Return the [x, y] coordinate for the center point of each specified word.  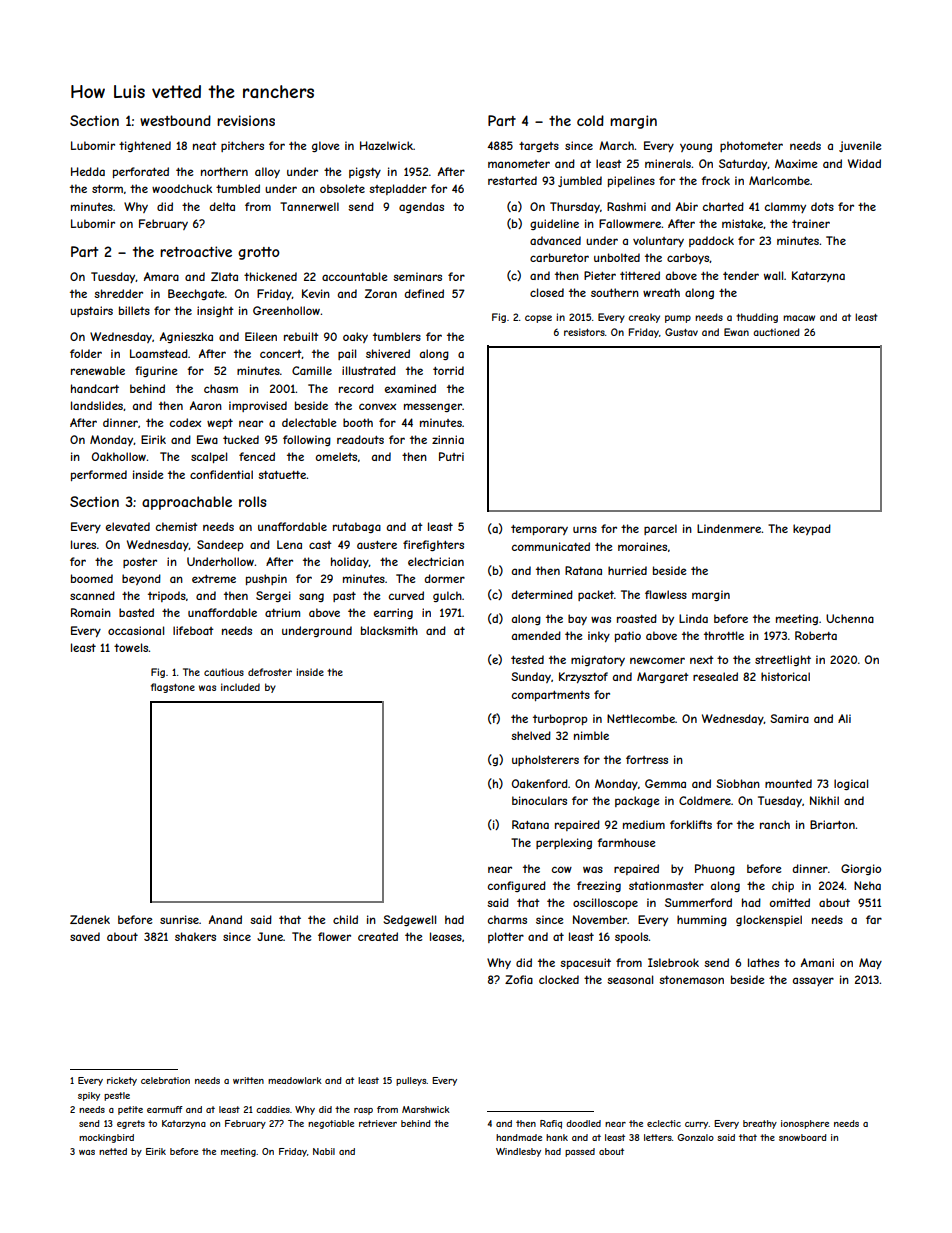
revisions [246, 120]
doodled [583, 1123]
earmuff [165, 1109]
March [616, 145]
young [696, 147]
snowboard [802, 1137]
